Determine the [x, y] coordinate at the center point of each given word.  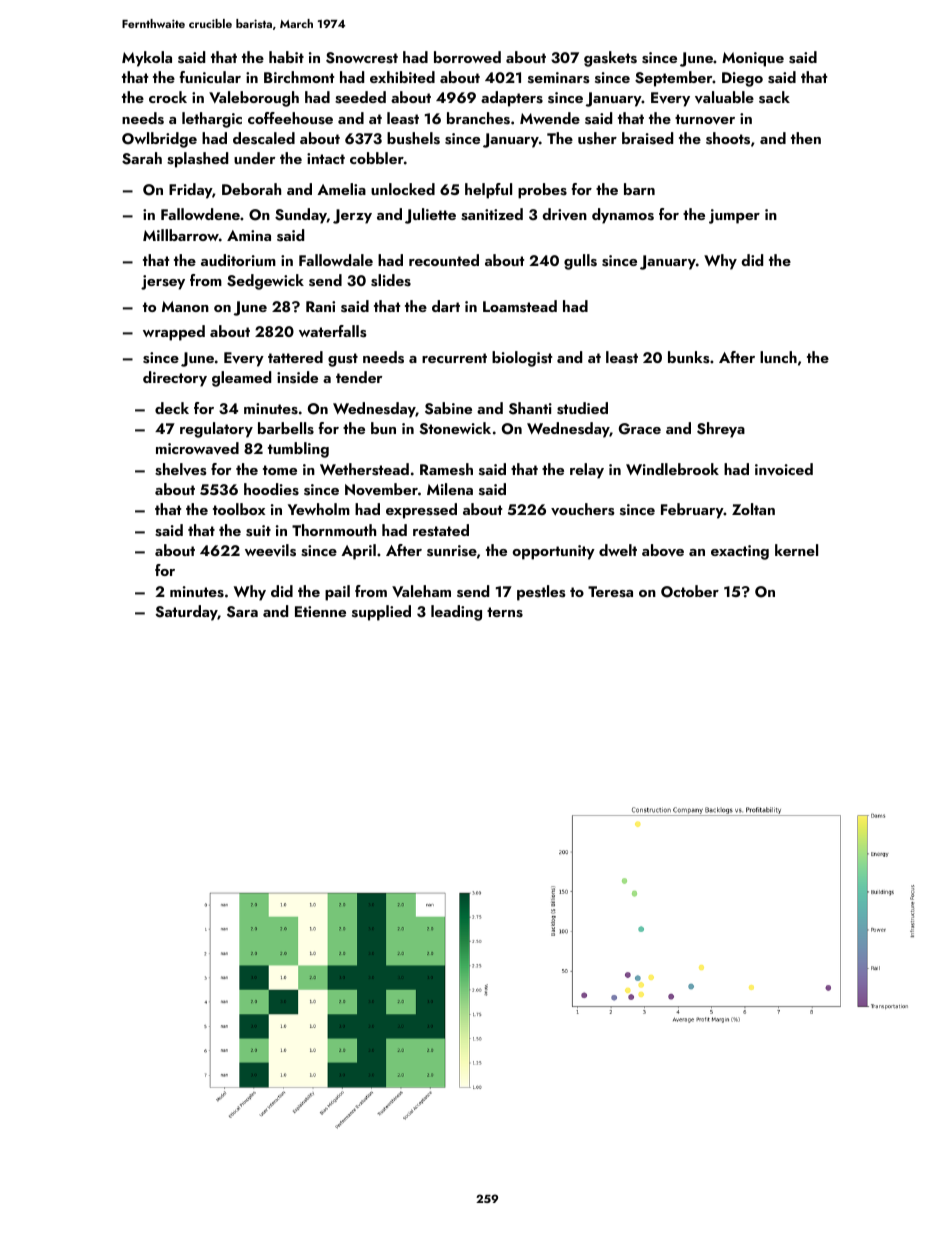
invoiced [784, 469]
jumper [734, 216]
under [254, 158]
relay [587, 471]
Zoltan [753, 509]
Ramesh [446, 469]
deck [172, 408]
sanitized [492, 214]
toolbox [239, 509]
